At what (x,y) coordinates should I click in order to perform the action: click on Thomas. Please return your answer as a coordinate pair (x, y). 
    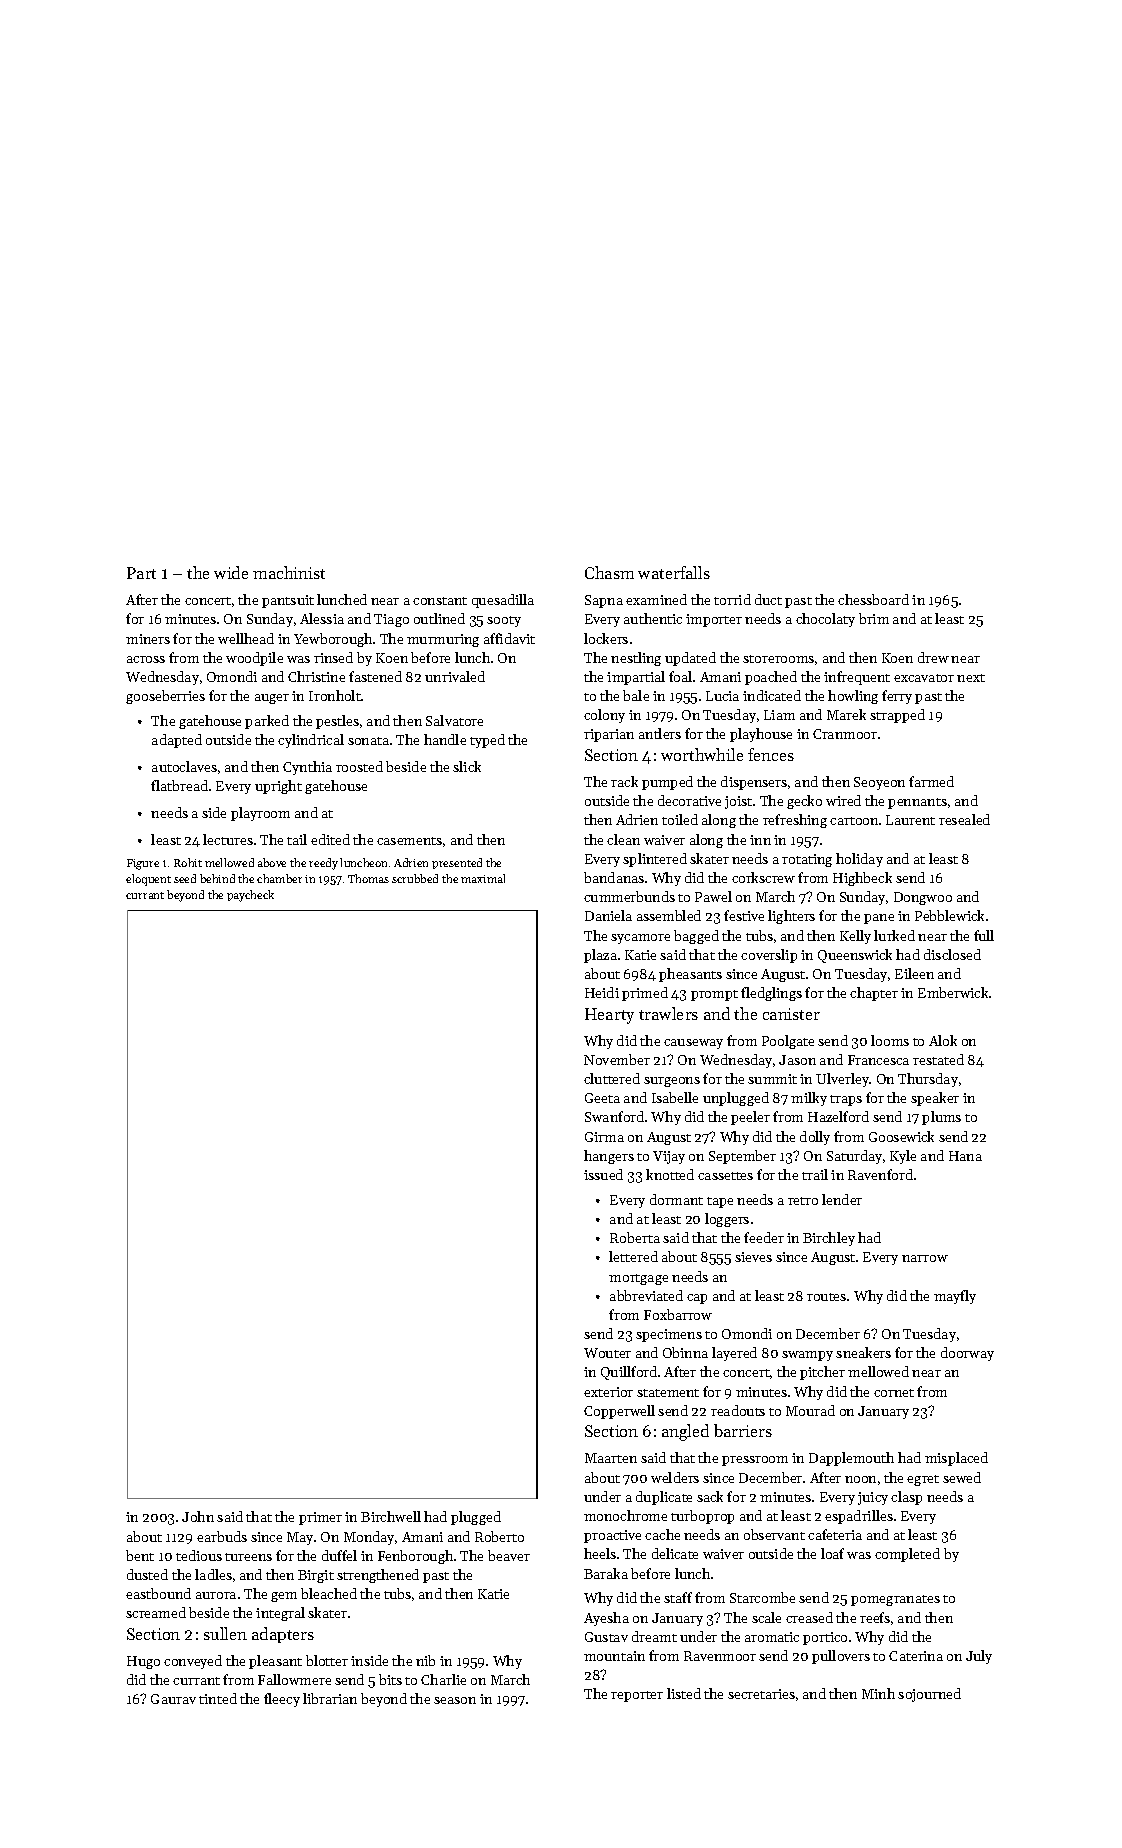
    Looking at the image, I should click on (368, 878).
